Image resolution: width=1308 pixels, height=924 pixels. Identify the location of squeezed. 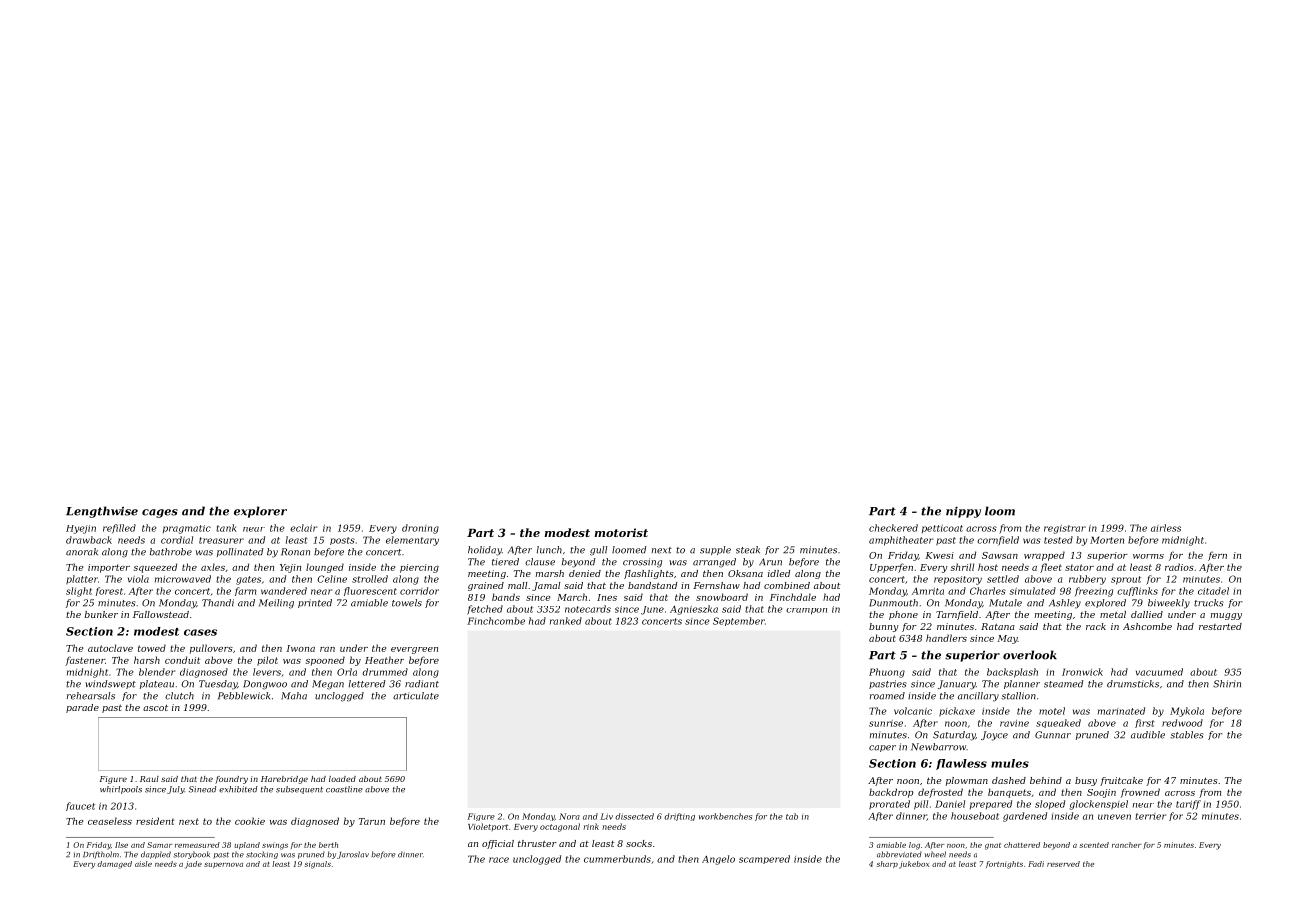
(155, 568).
